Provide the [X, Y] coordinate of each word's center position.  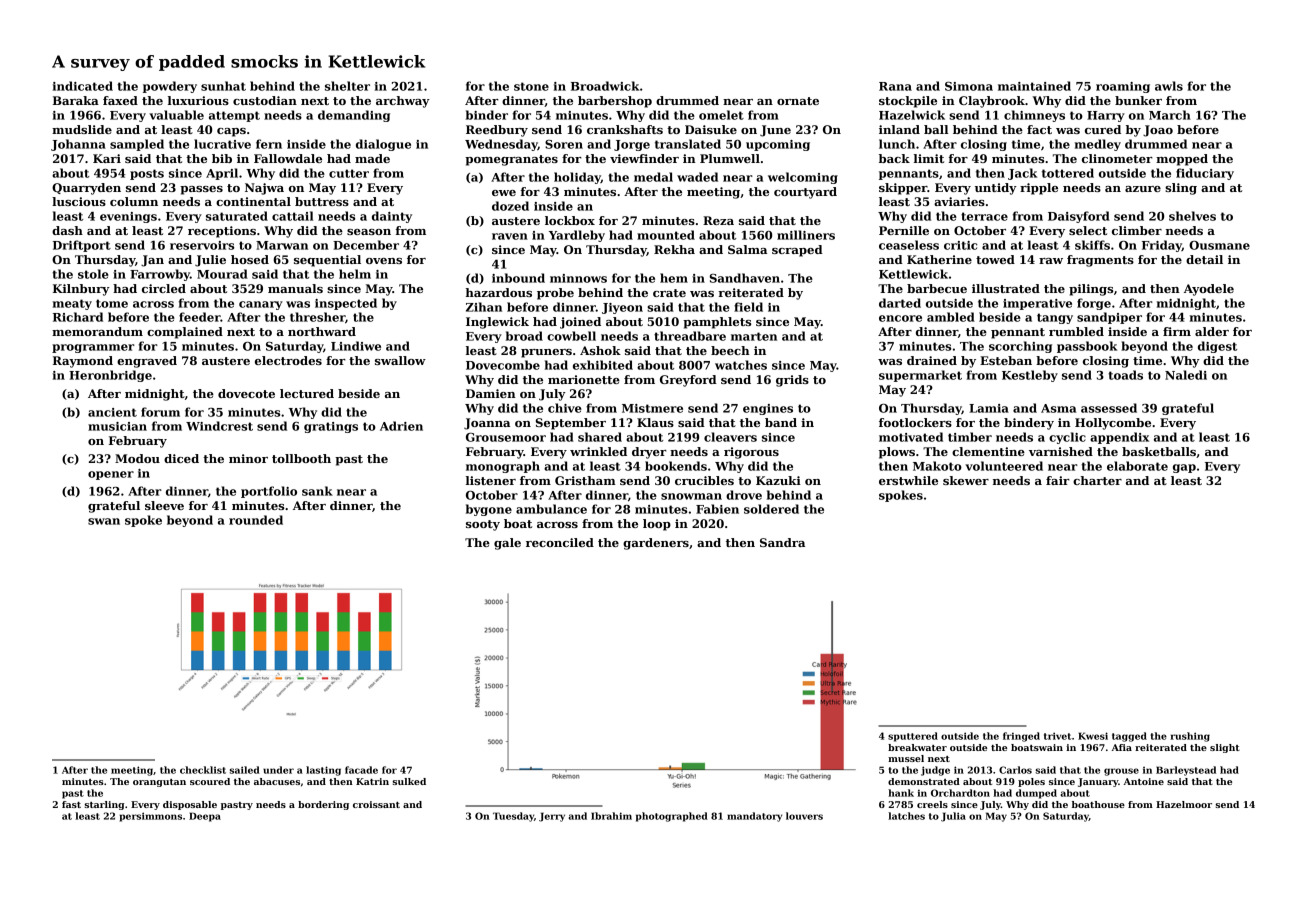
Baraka [76, 100]
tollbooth [301, 458]
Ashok [600, 350]
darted [900, 303]
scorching [1020, 347]
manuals [295, 288]
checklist [203, 770]
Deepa [205, 817]
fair [1058, 480]
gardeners [656, 544]
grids [792, 381]
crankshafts [625, 129]
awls [1169, 86]
